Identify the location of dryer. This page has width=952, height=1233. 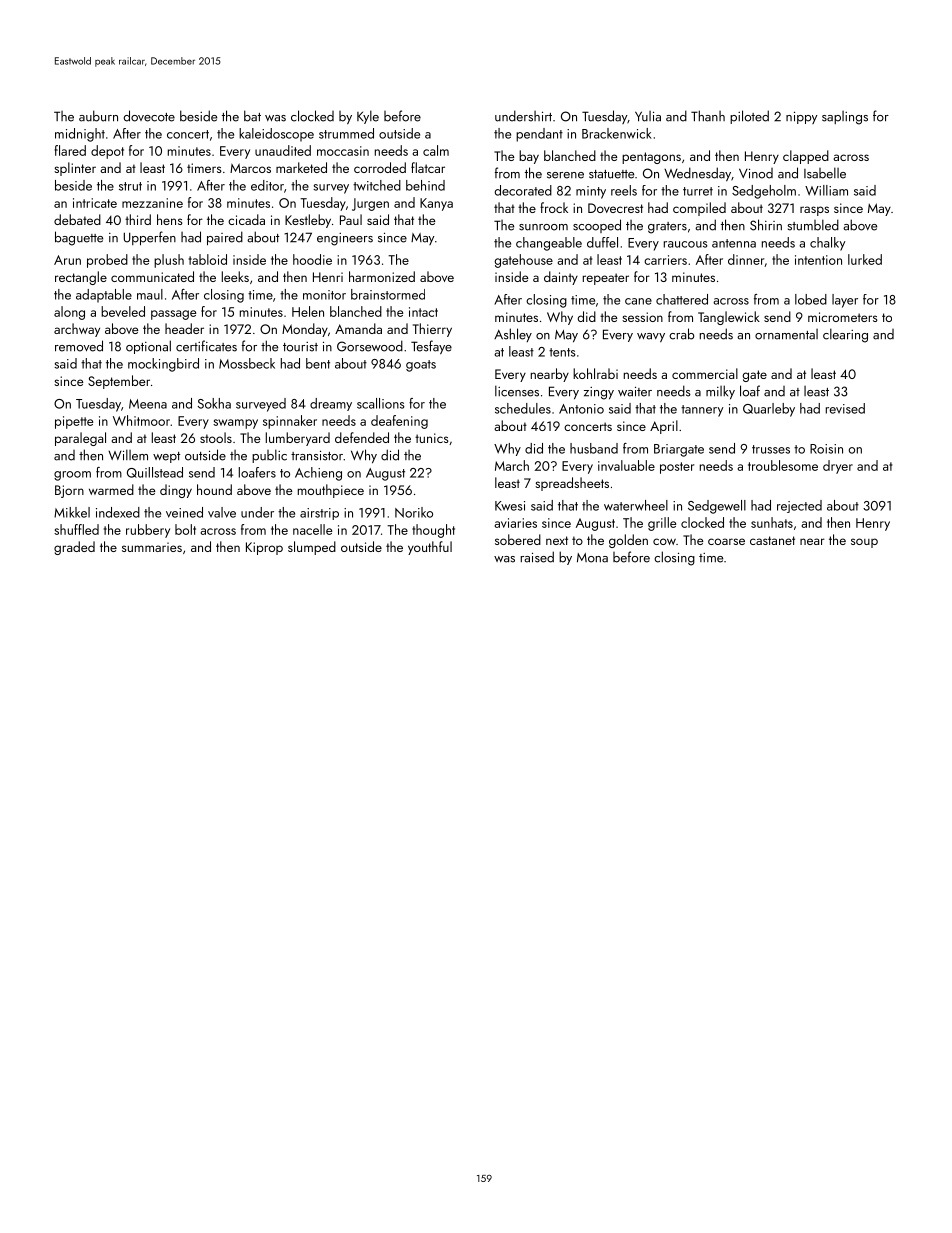
(838, 467).
